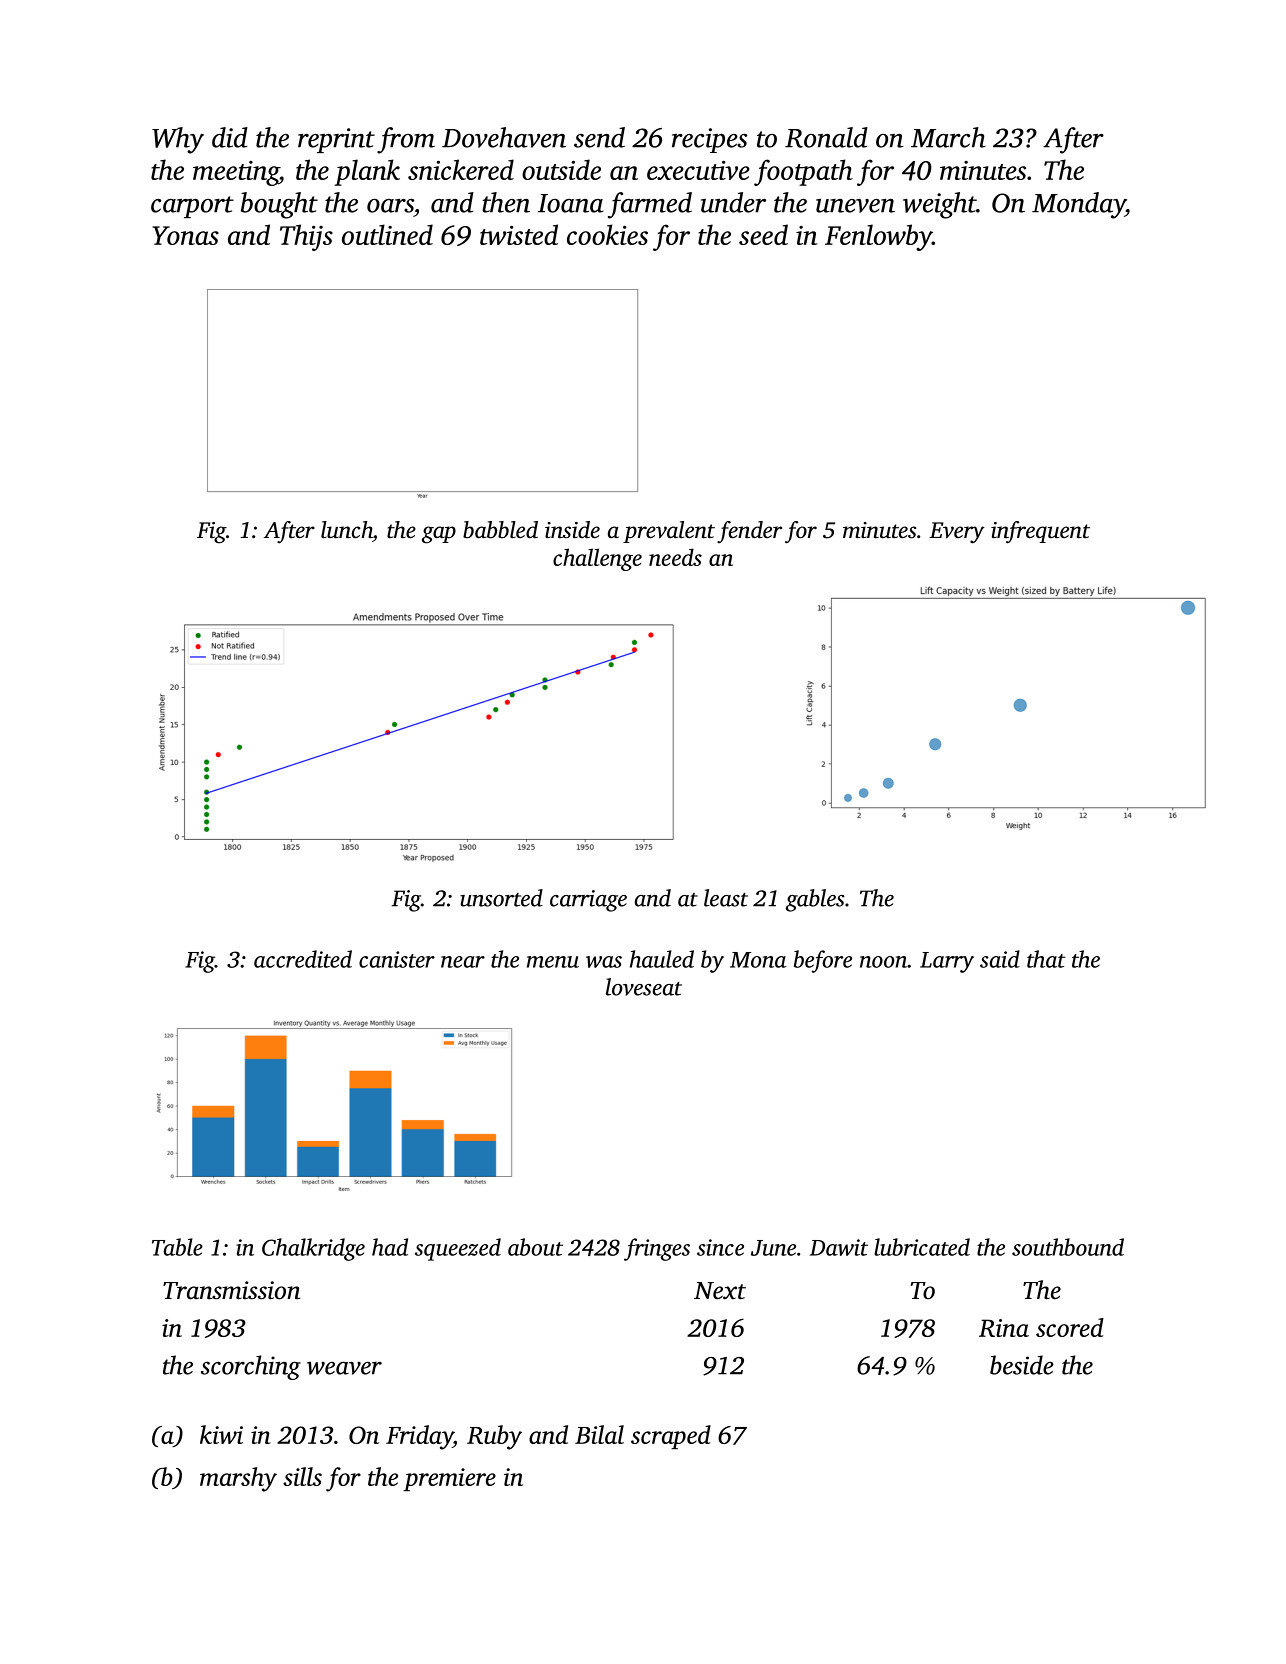 The height and width of the screenshot is (1664, 1286). I want to click on beside, so click(1022, 1365).
